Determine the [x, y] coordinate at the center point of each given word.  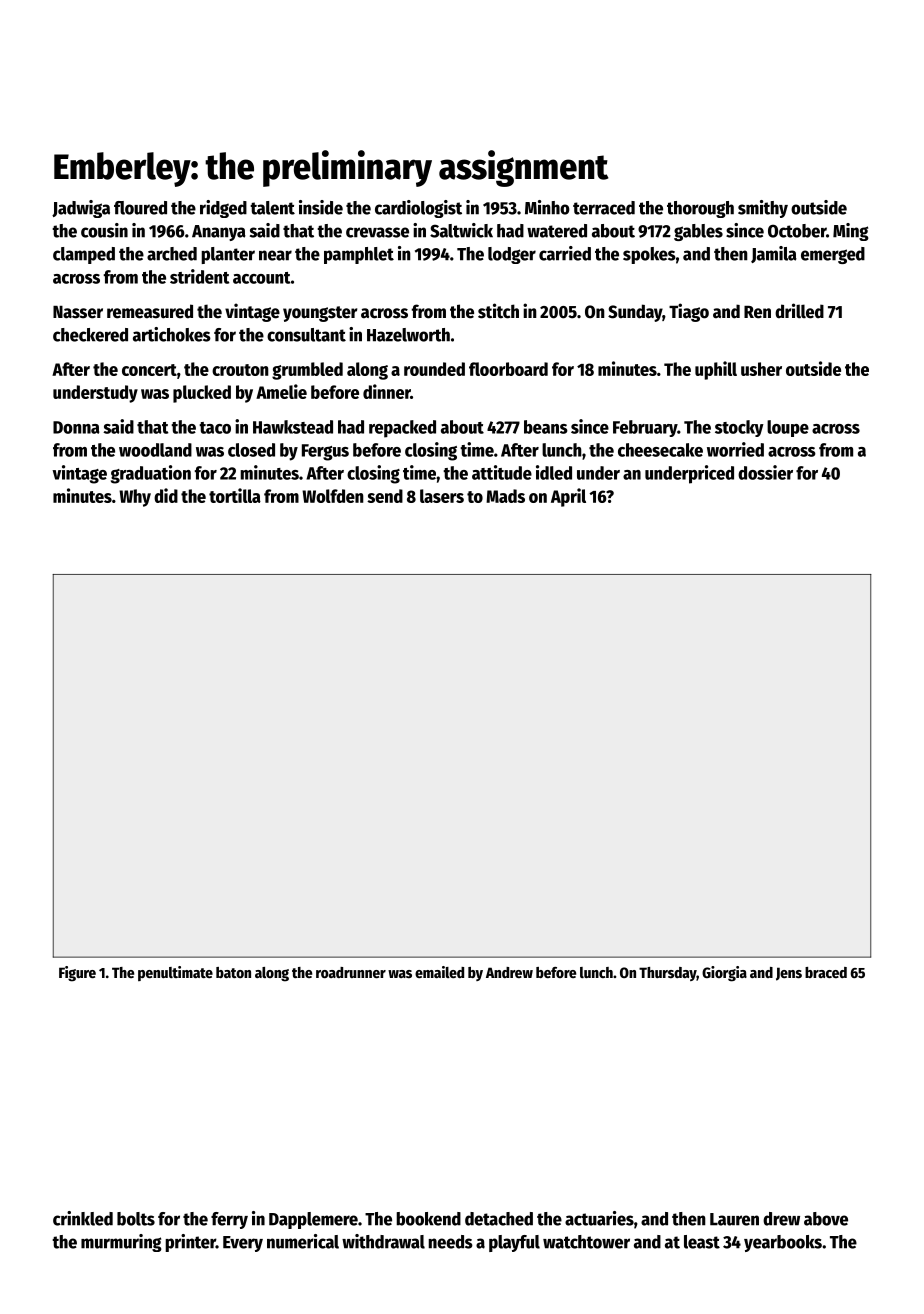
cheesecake [660, 450]
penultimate [175, 973]
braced [826, 972]
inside [321, 207]
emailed [439, 972]
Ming [851, 232]
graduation [151, 474]
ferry [229, 1220]
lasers [442, 496]
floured [140, 208]
